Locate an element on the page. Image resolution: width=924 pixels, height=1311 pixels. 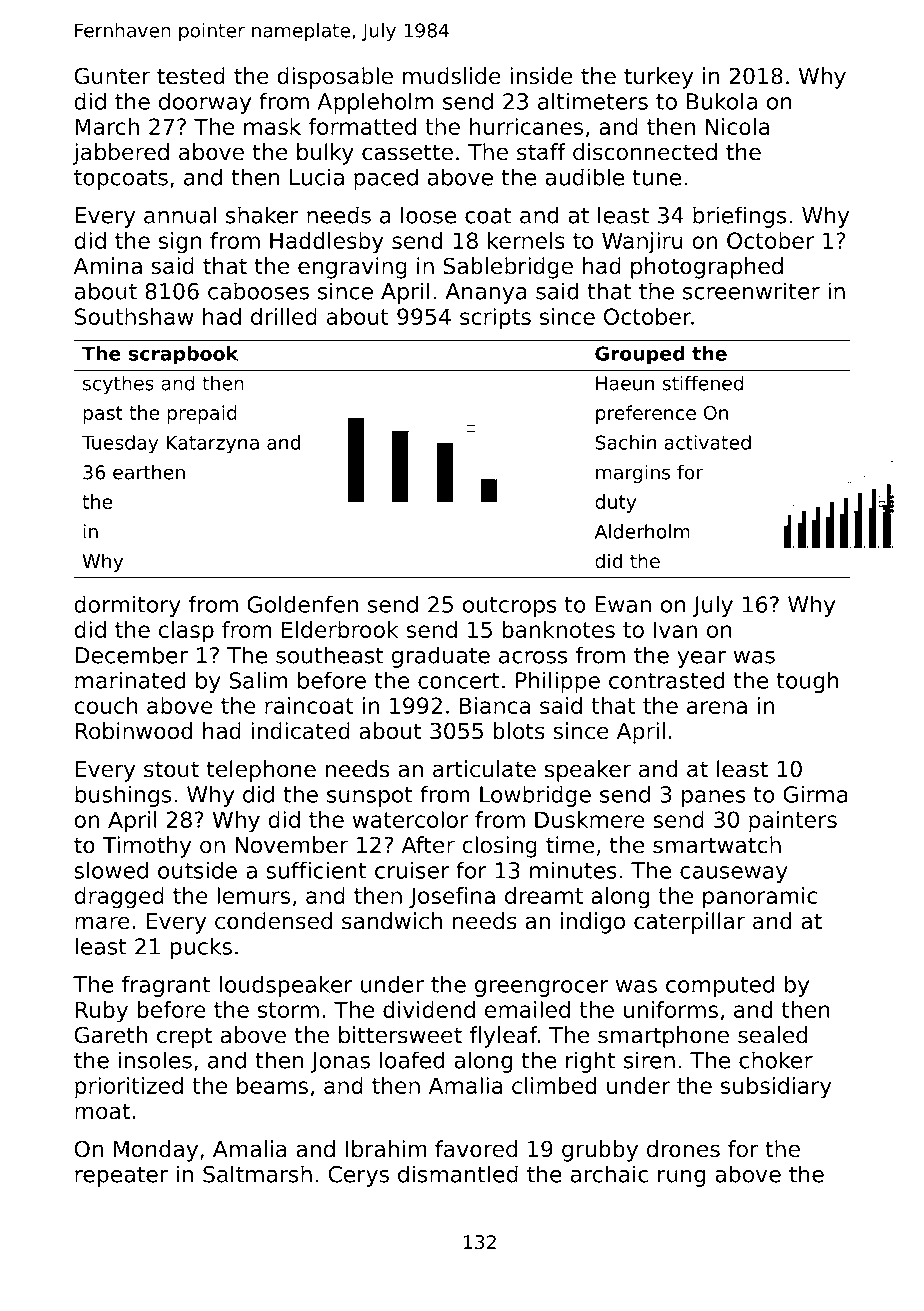
shaker is located at coordinates (262, 215).
